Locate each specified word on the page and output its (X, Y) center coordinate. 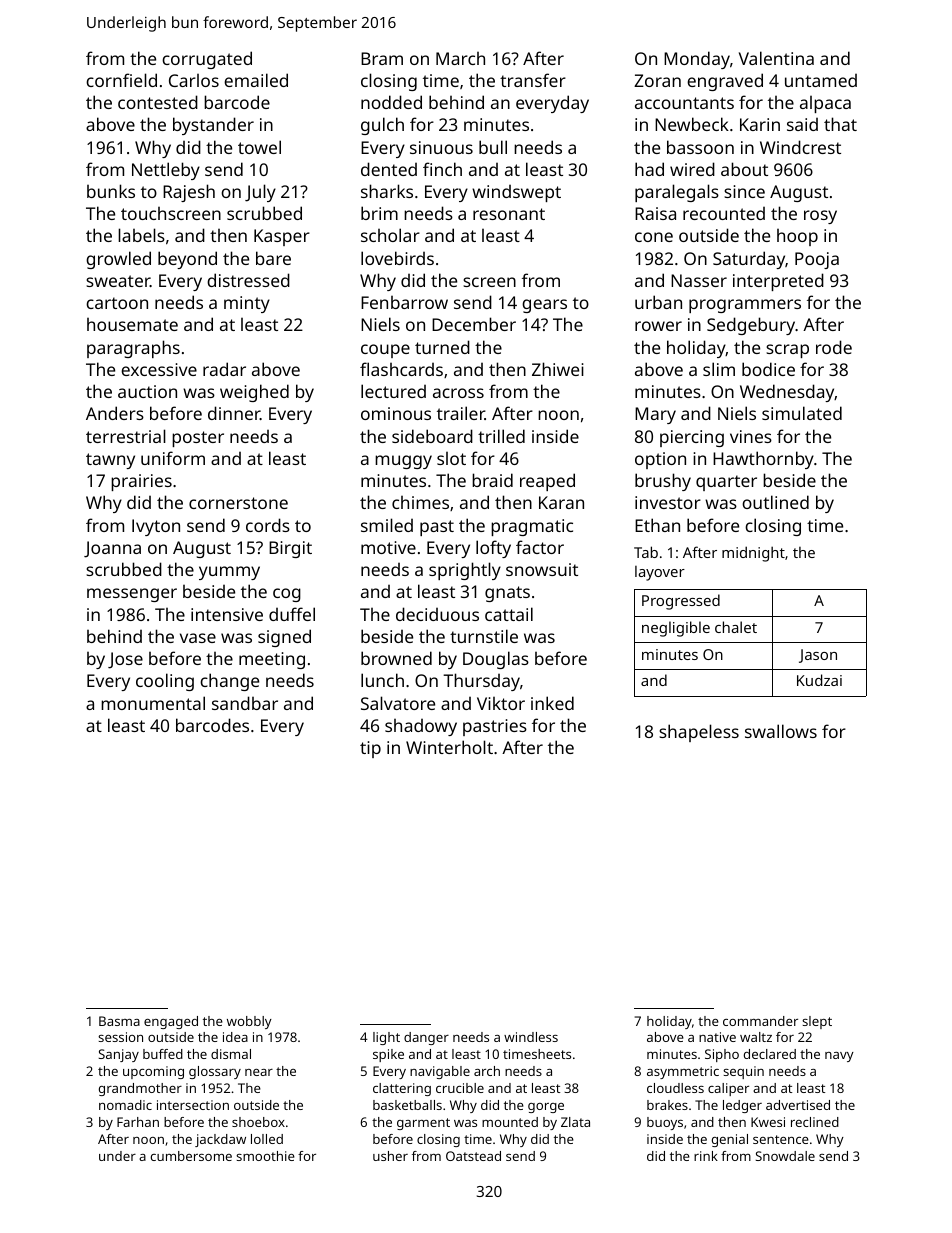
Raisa (655, 213)
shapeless (699, 733)
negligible (676, 629)
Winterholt (449, 747)
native (717, 1037)
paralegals (677, 193)
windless (531, 1037)
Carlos (194, 80)
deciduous (437, 614)
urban (658, 302)
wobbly (249, 1022)
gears (544, 306)
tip (370, 749)
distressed (248, 280)
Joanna (112, 549)
